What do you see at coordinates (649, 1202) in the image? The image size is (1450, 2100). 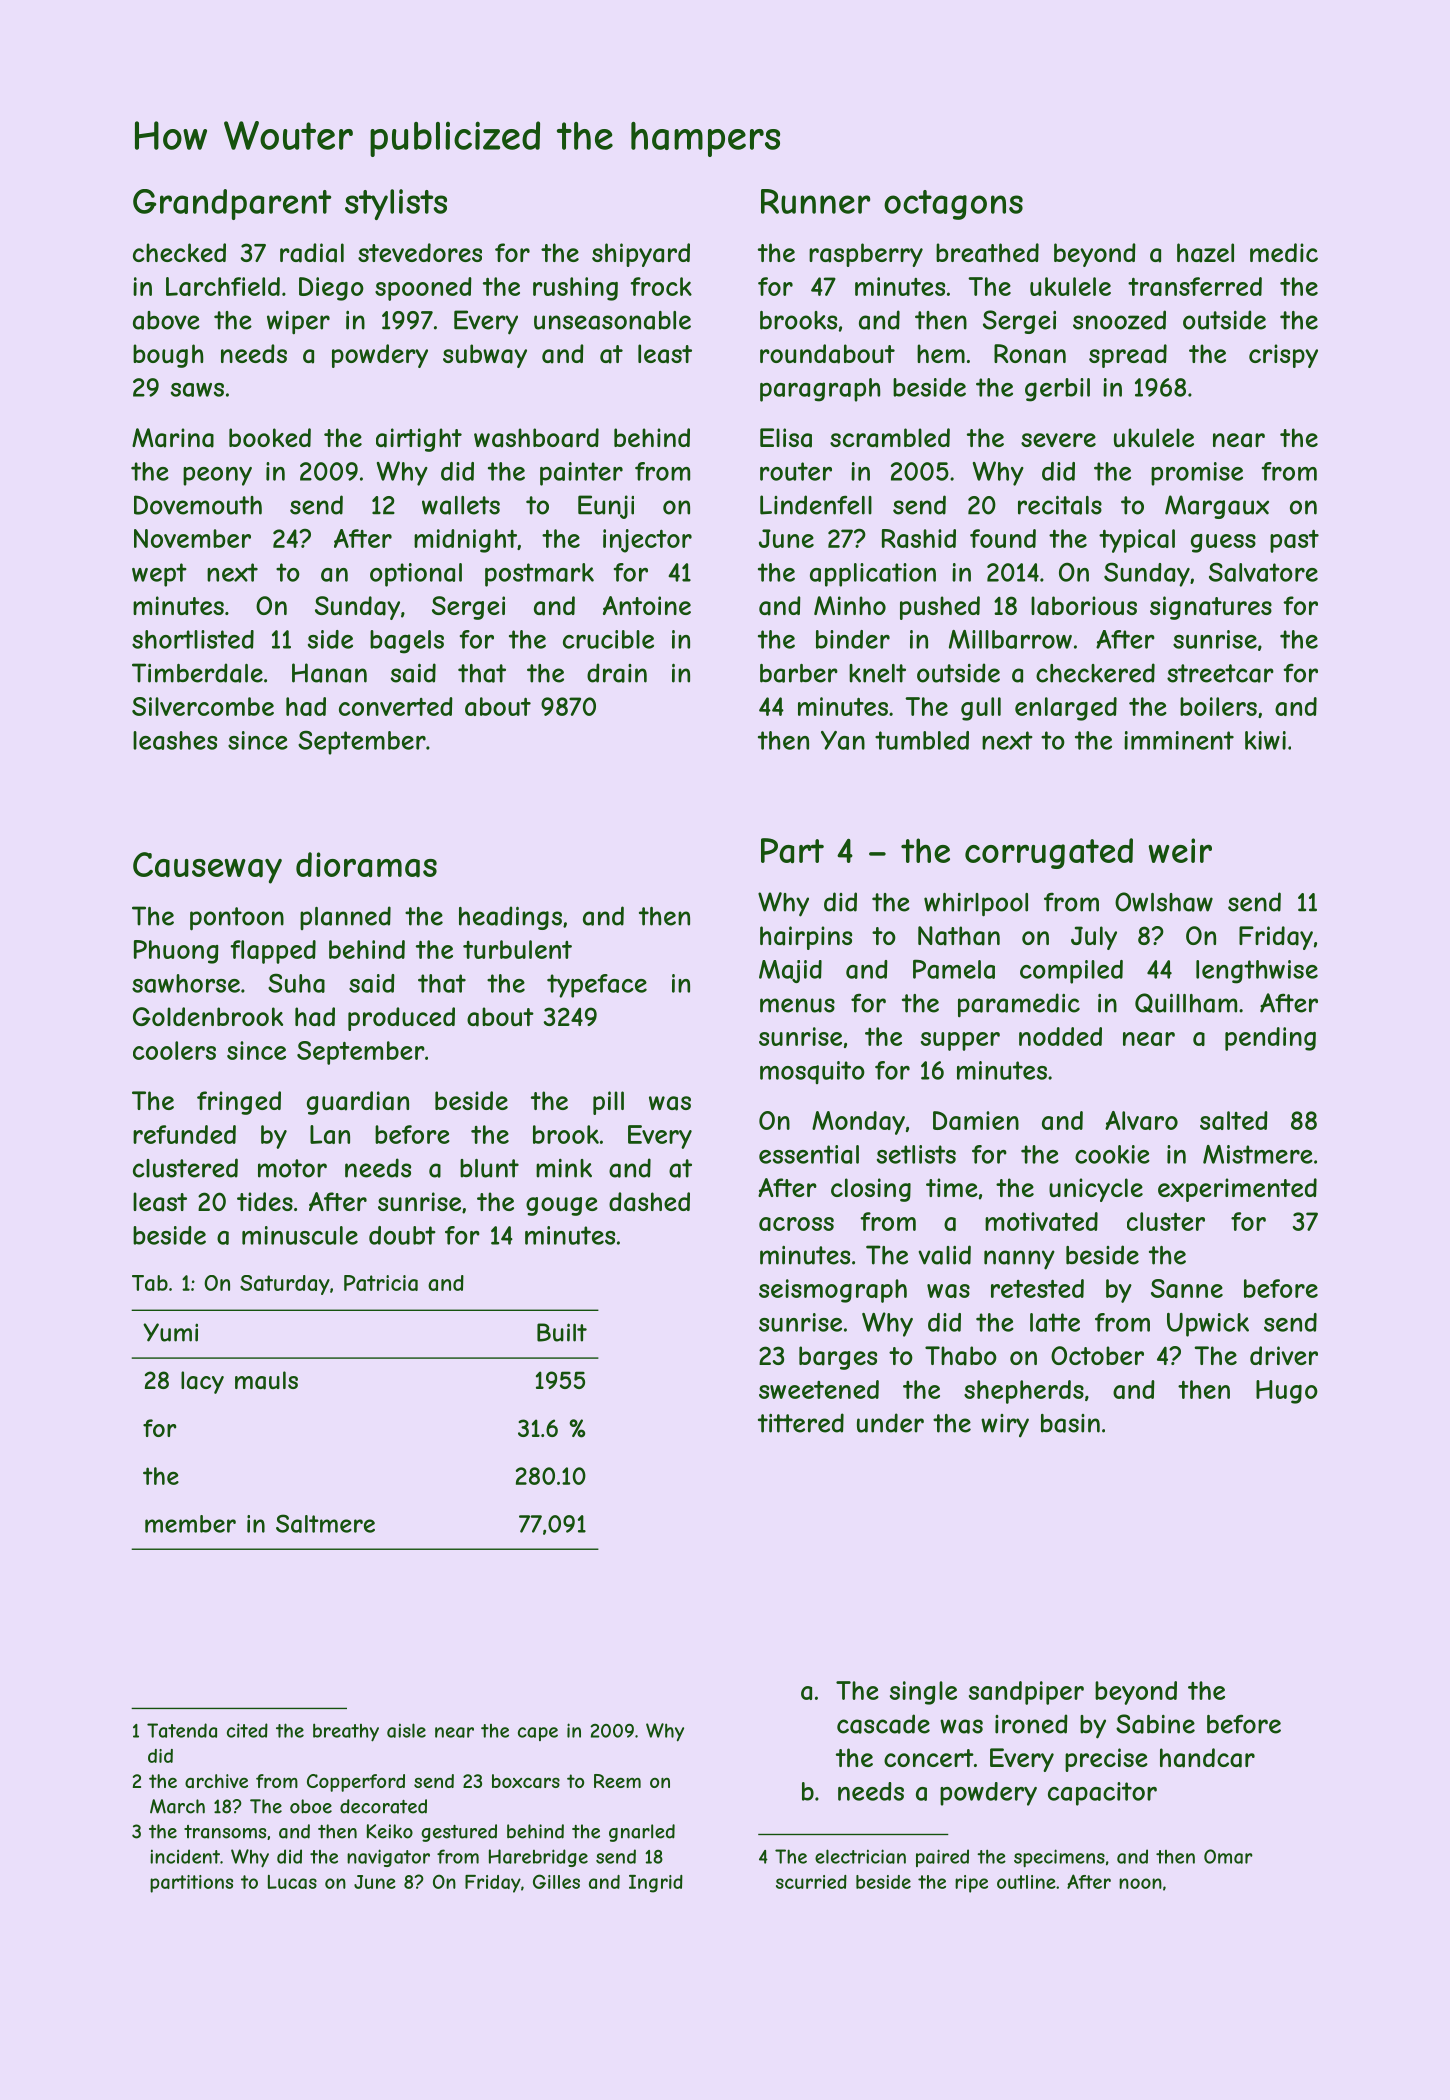 I see `dashed` at bounding box center [649, 1202].
